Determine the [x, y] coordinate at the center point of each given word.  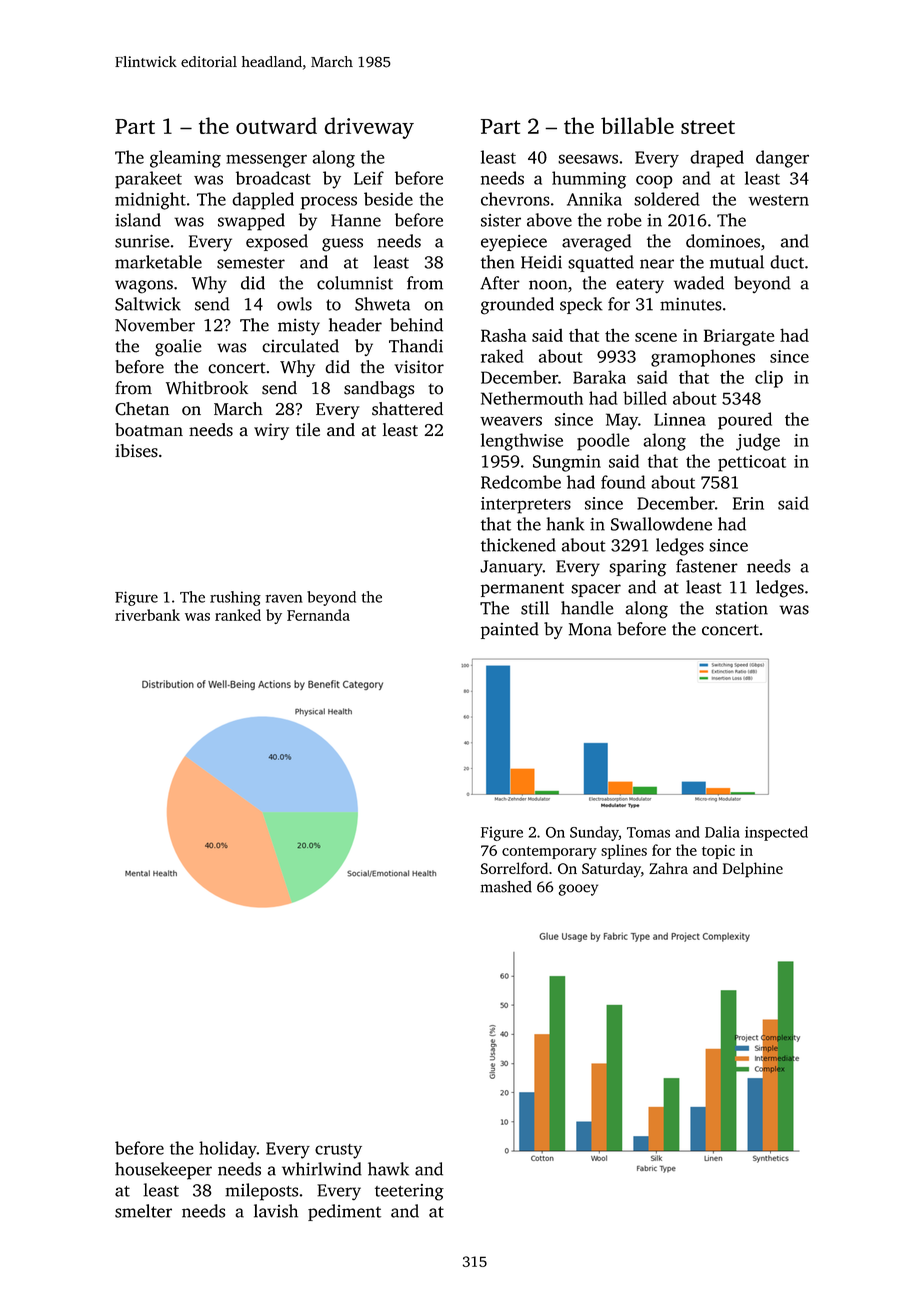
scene [656, 337]
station [742, 608]
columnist [355, 283]
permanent [522, 589]
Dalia [722, 832]
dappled [263, 201]
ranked [238, 615]
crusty [338, 1151]
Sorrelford [514, 868]
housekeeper [163, 1171]
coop [654, 182]
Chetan [142, 409]
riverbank [147, 615]
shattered [407, 409]
